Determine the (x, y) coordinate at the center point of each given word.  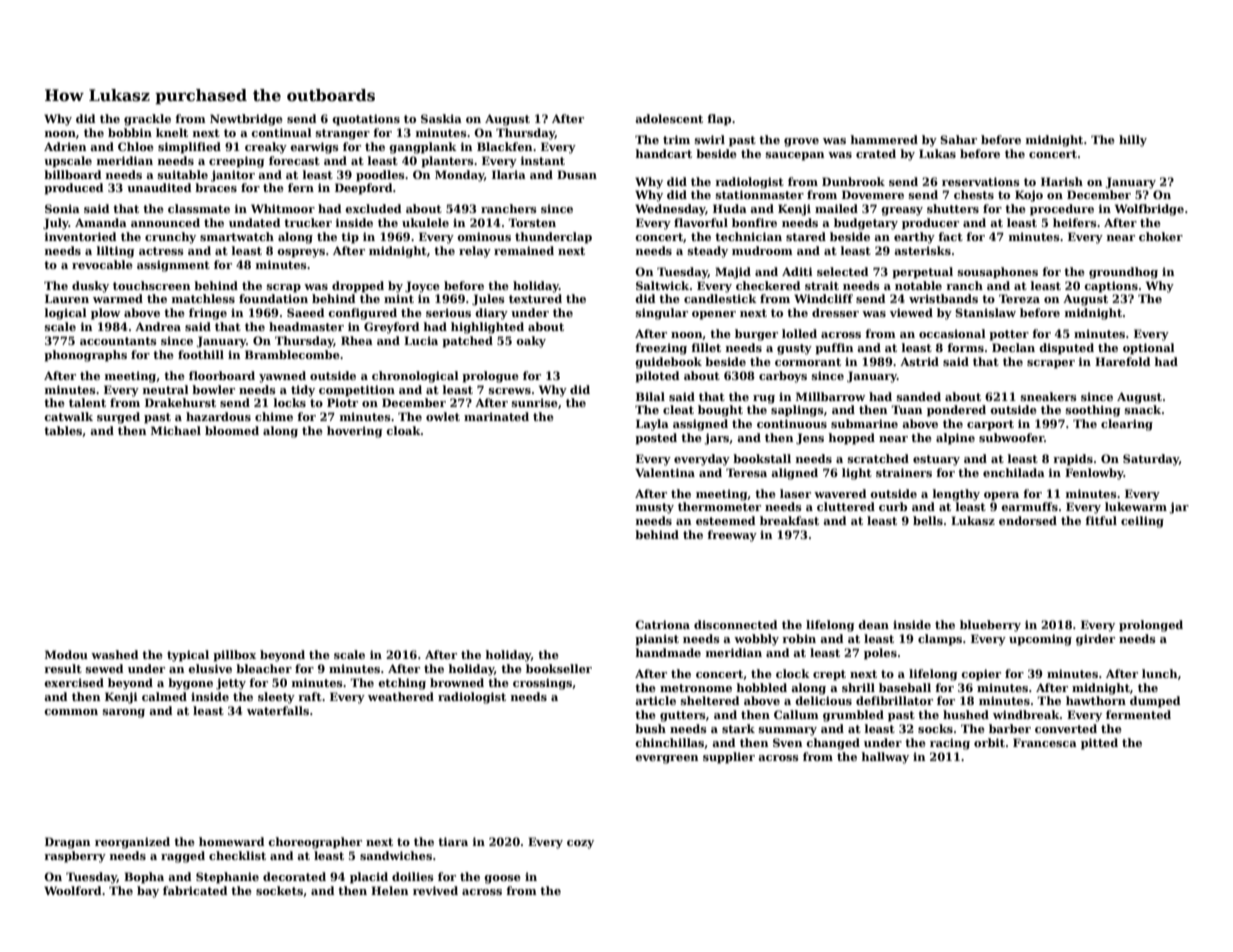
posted (656, 439)
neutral (166, 389)
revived (435, 890)
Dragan (67, 843)
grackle (147, 120)
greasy (902, 211)
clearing (1127, 425)
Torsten (532, 222)
